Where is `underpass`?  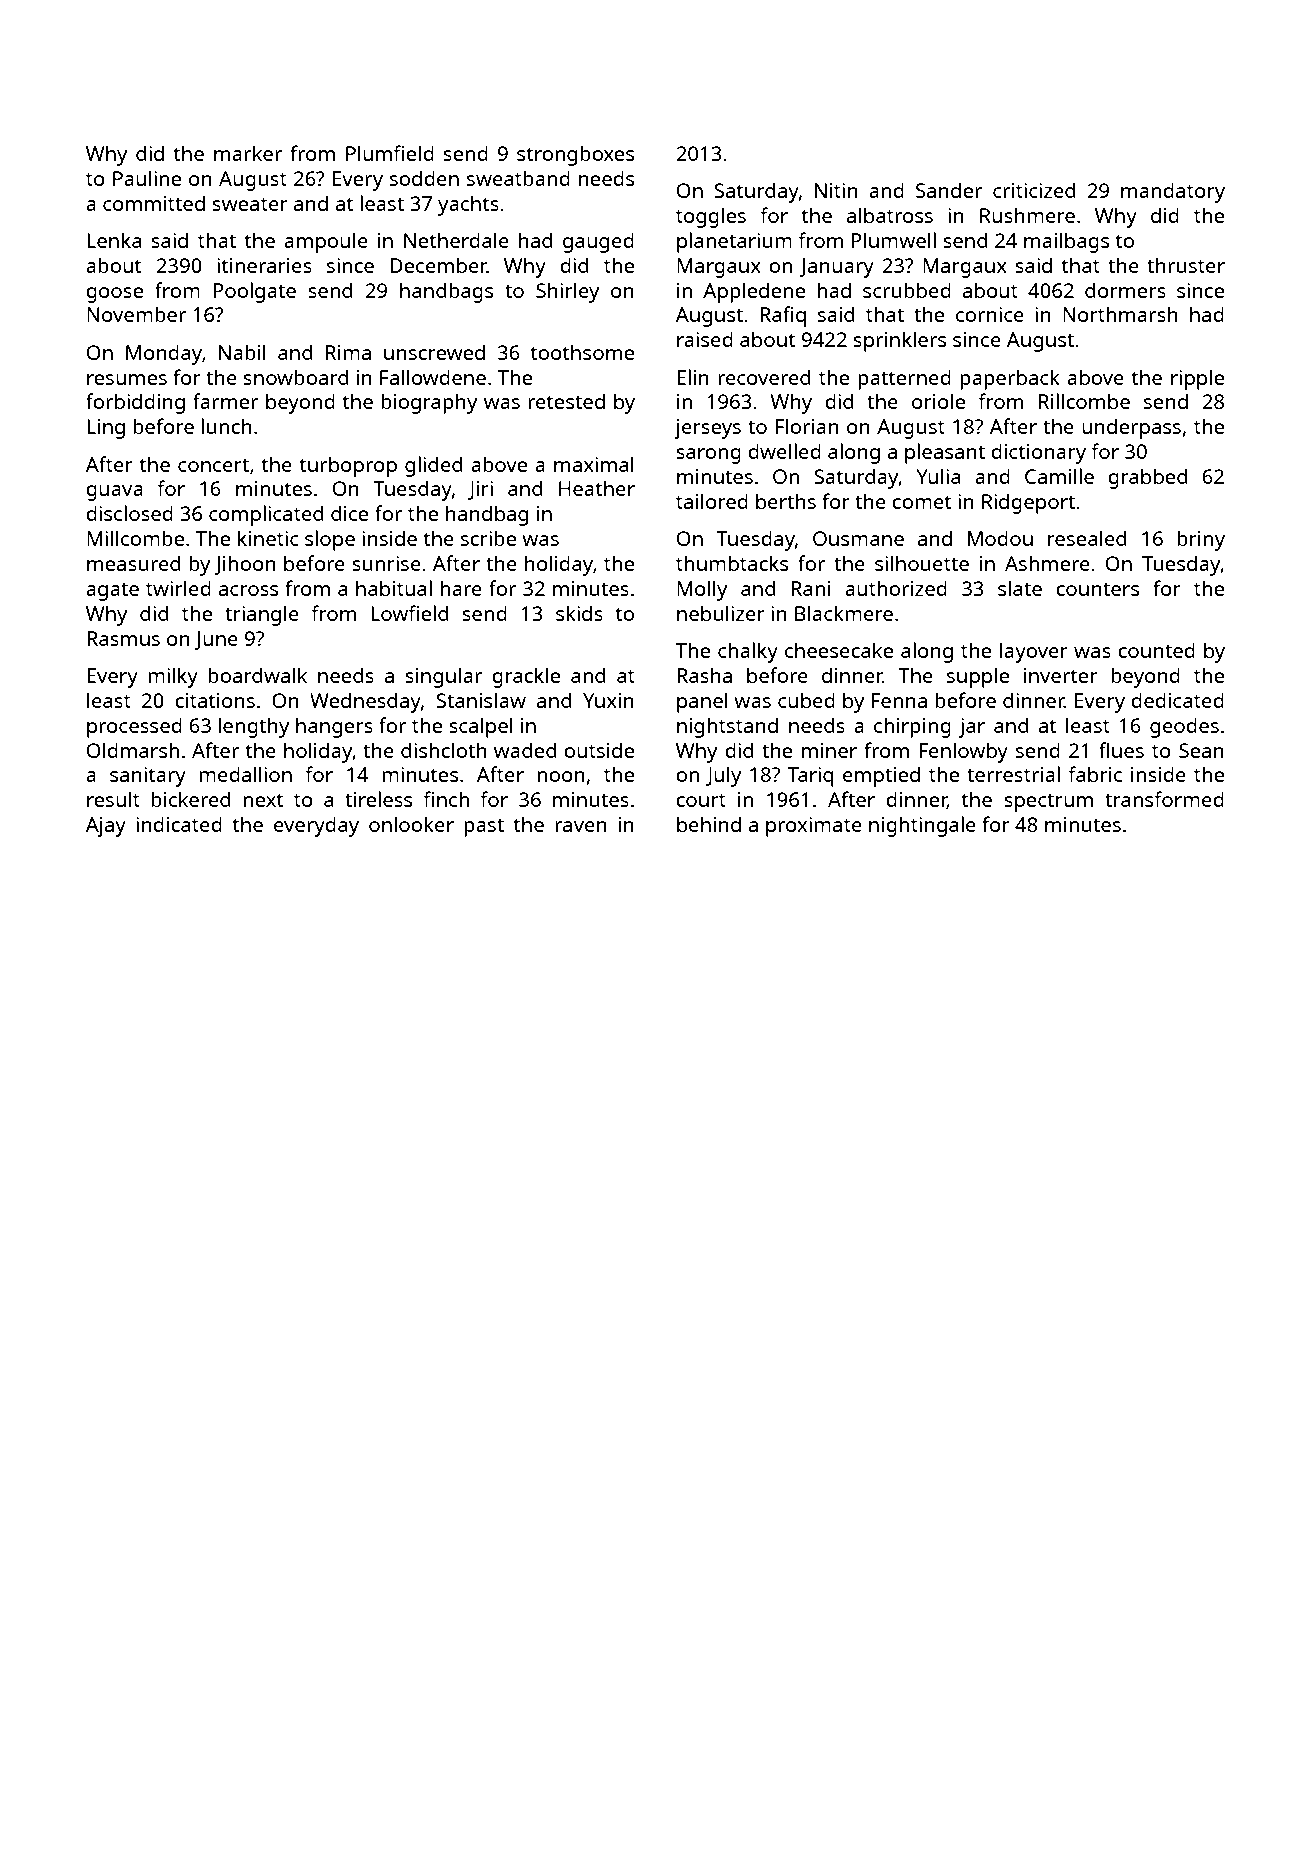 underpass is located at coordinates (1131, 429).
